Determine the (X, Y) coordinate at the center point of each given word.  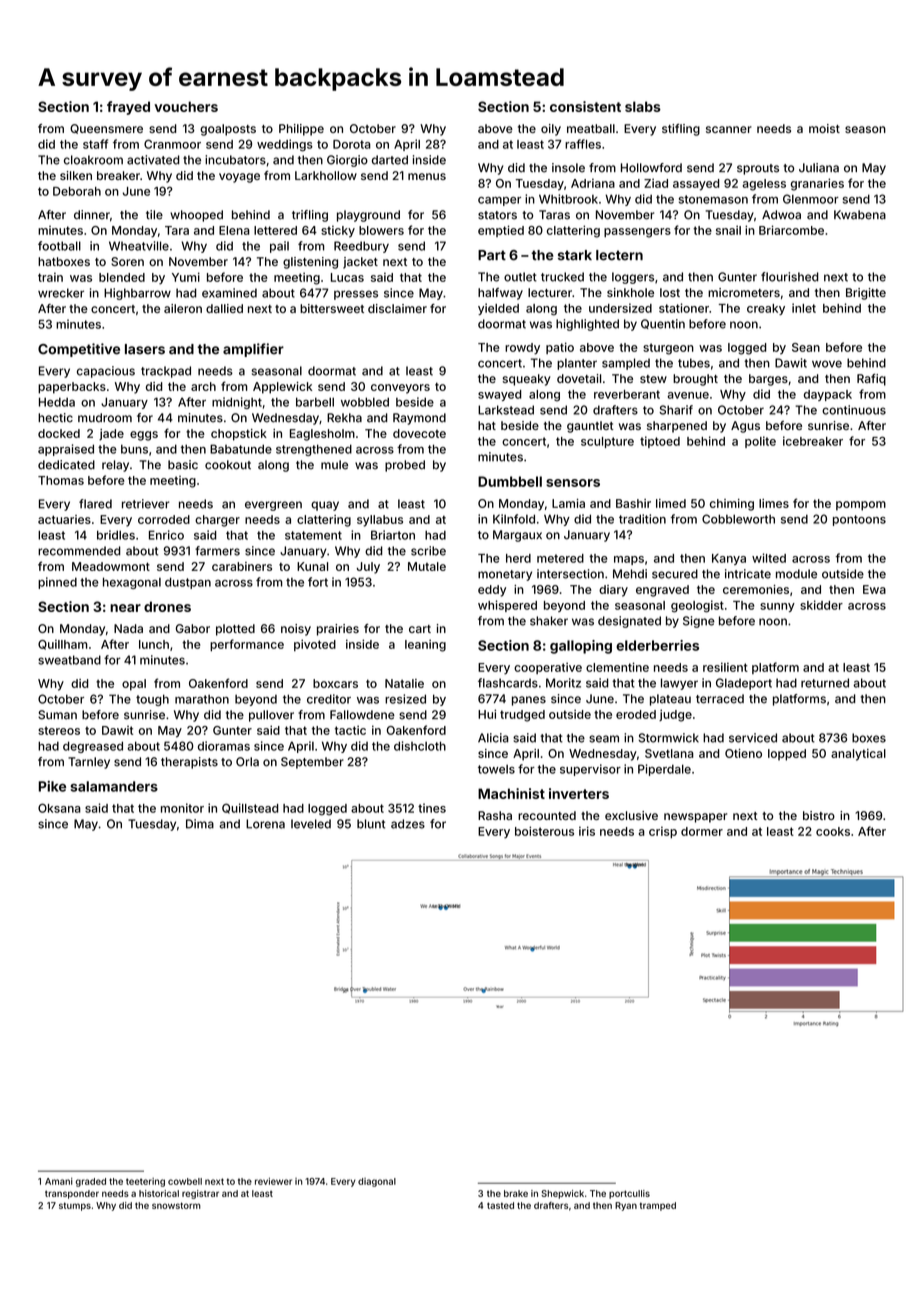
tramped (658, 1206)
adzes (408, 824)
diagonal (377, 1182)
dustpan (188, 583)
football (59, 246)
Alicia (493, 738)
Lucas (347, 277)
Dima (200, 824)
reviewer (273, 1181)
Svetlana (669, 753)
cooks (833, 831)
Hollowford (651, 168)
